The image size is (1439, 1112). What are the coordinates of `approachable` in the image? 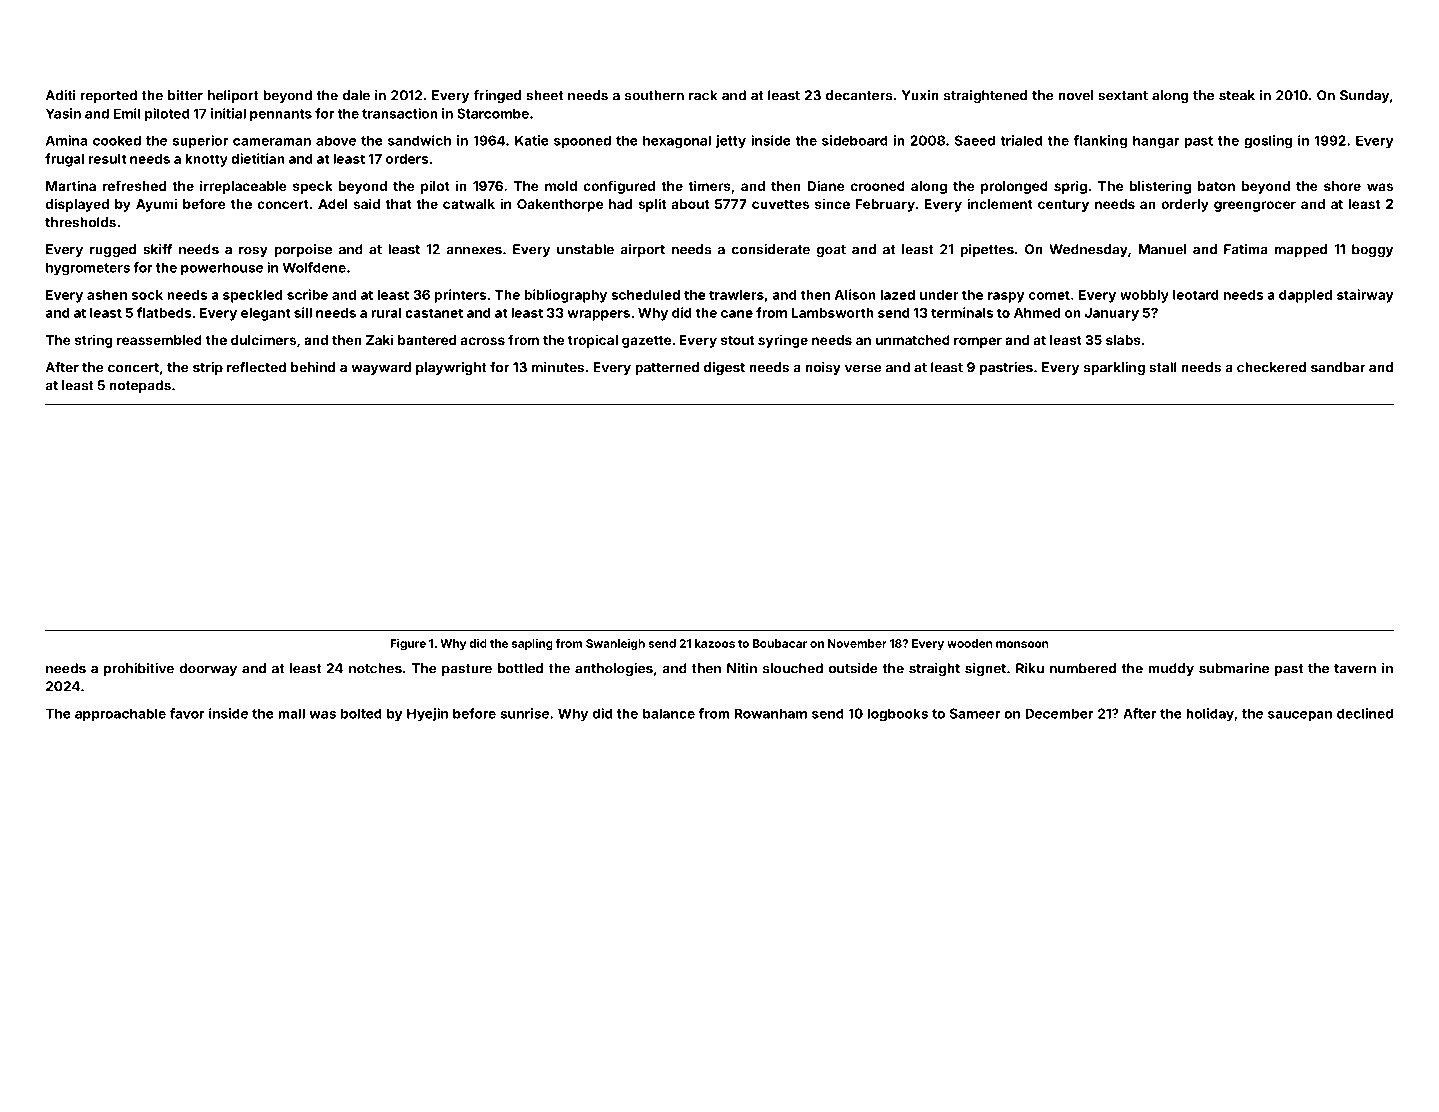 It's located at (120, 715).
